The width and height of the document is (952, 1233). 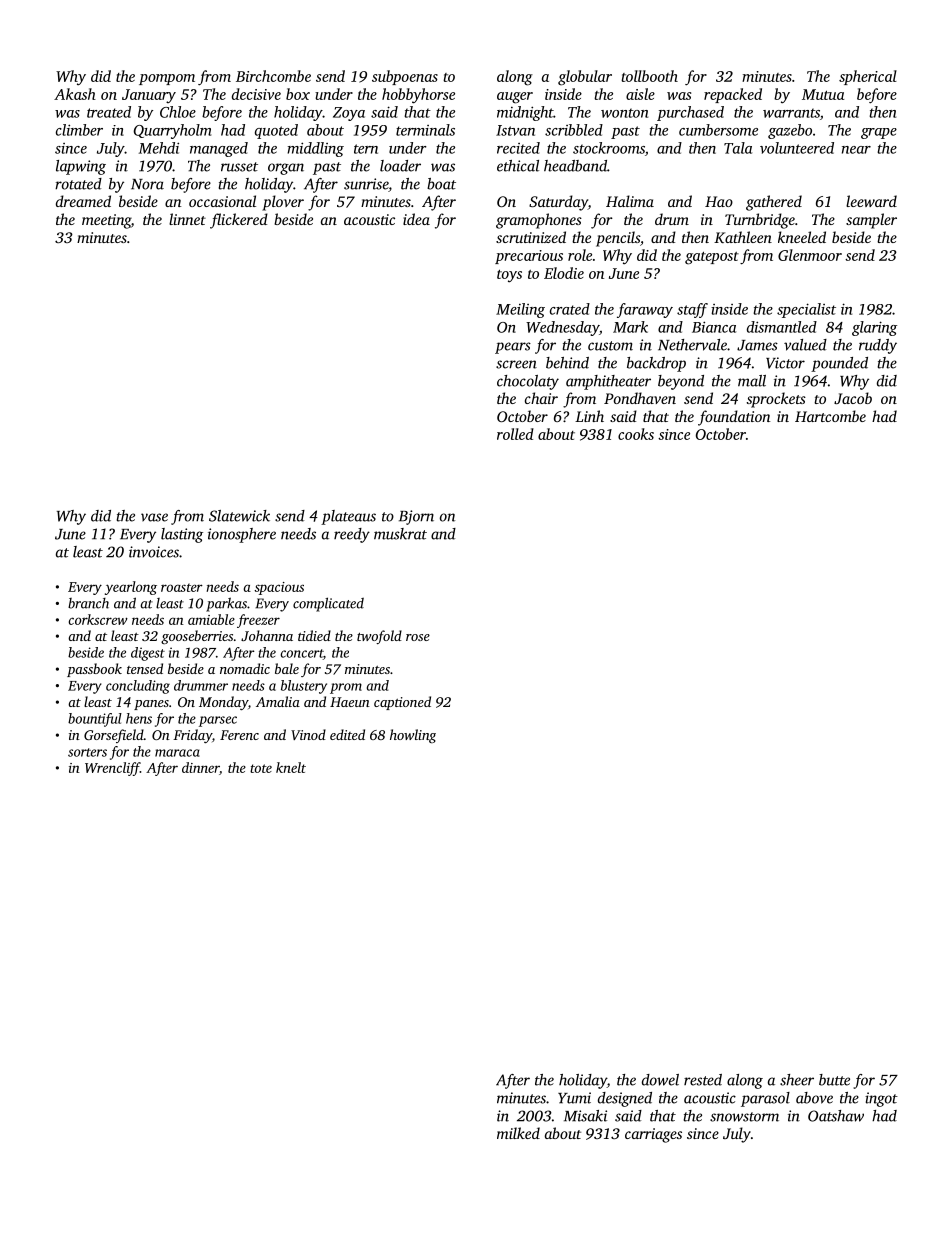 What do you see at coordinates (405, 77) in the document?
I see `subpoenas` at bounding box center [405, 77].
